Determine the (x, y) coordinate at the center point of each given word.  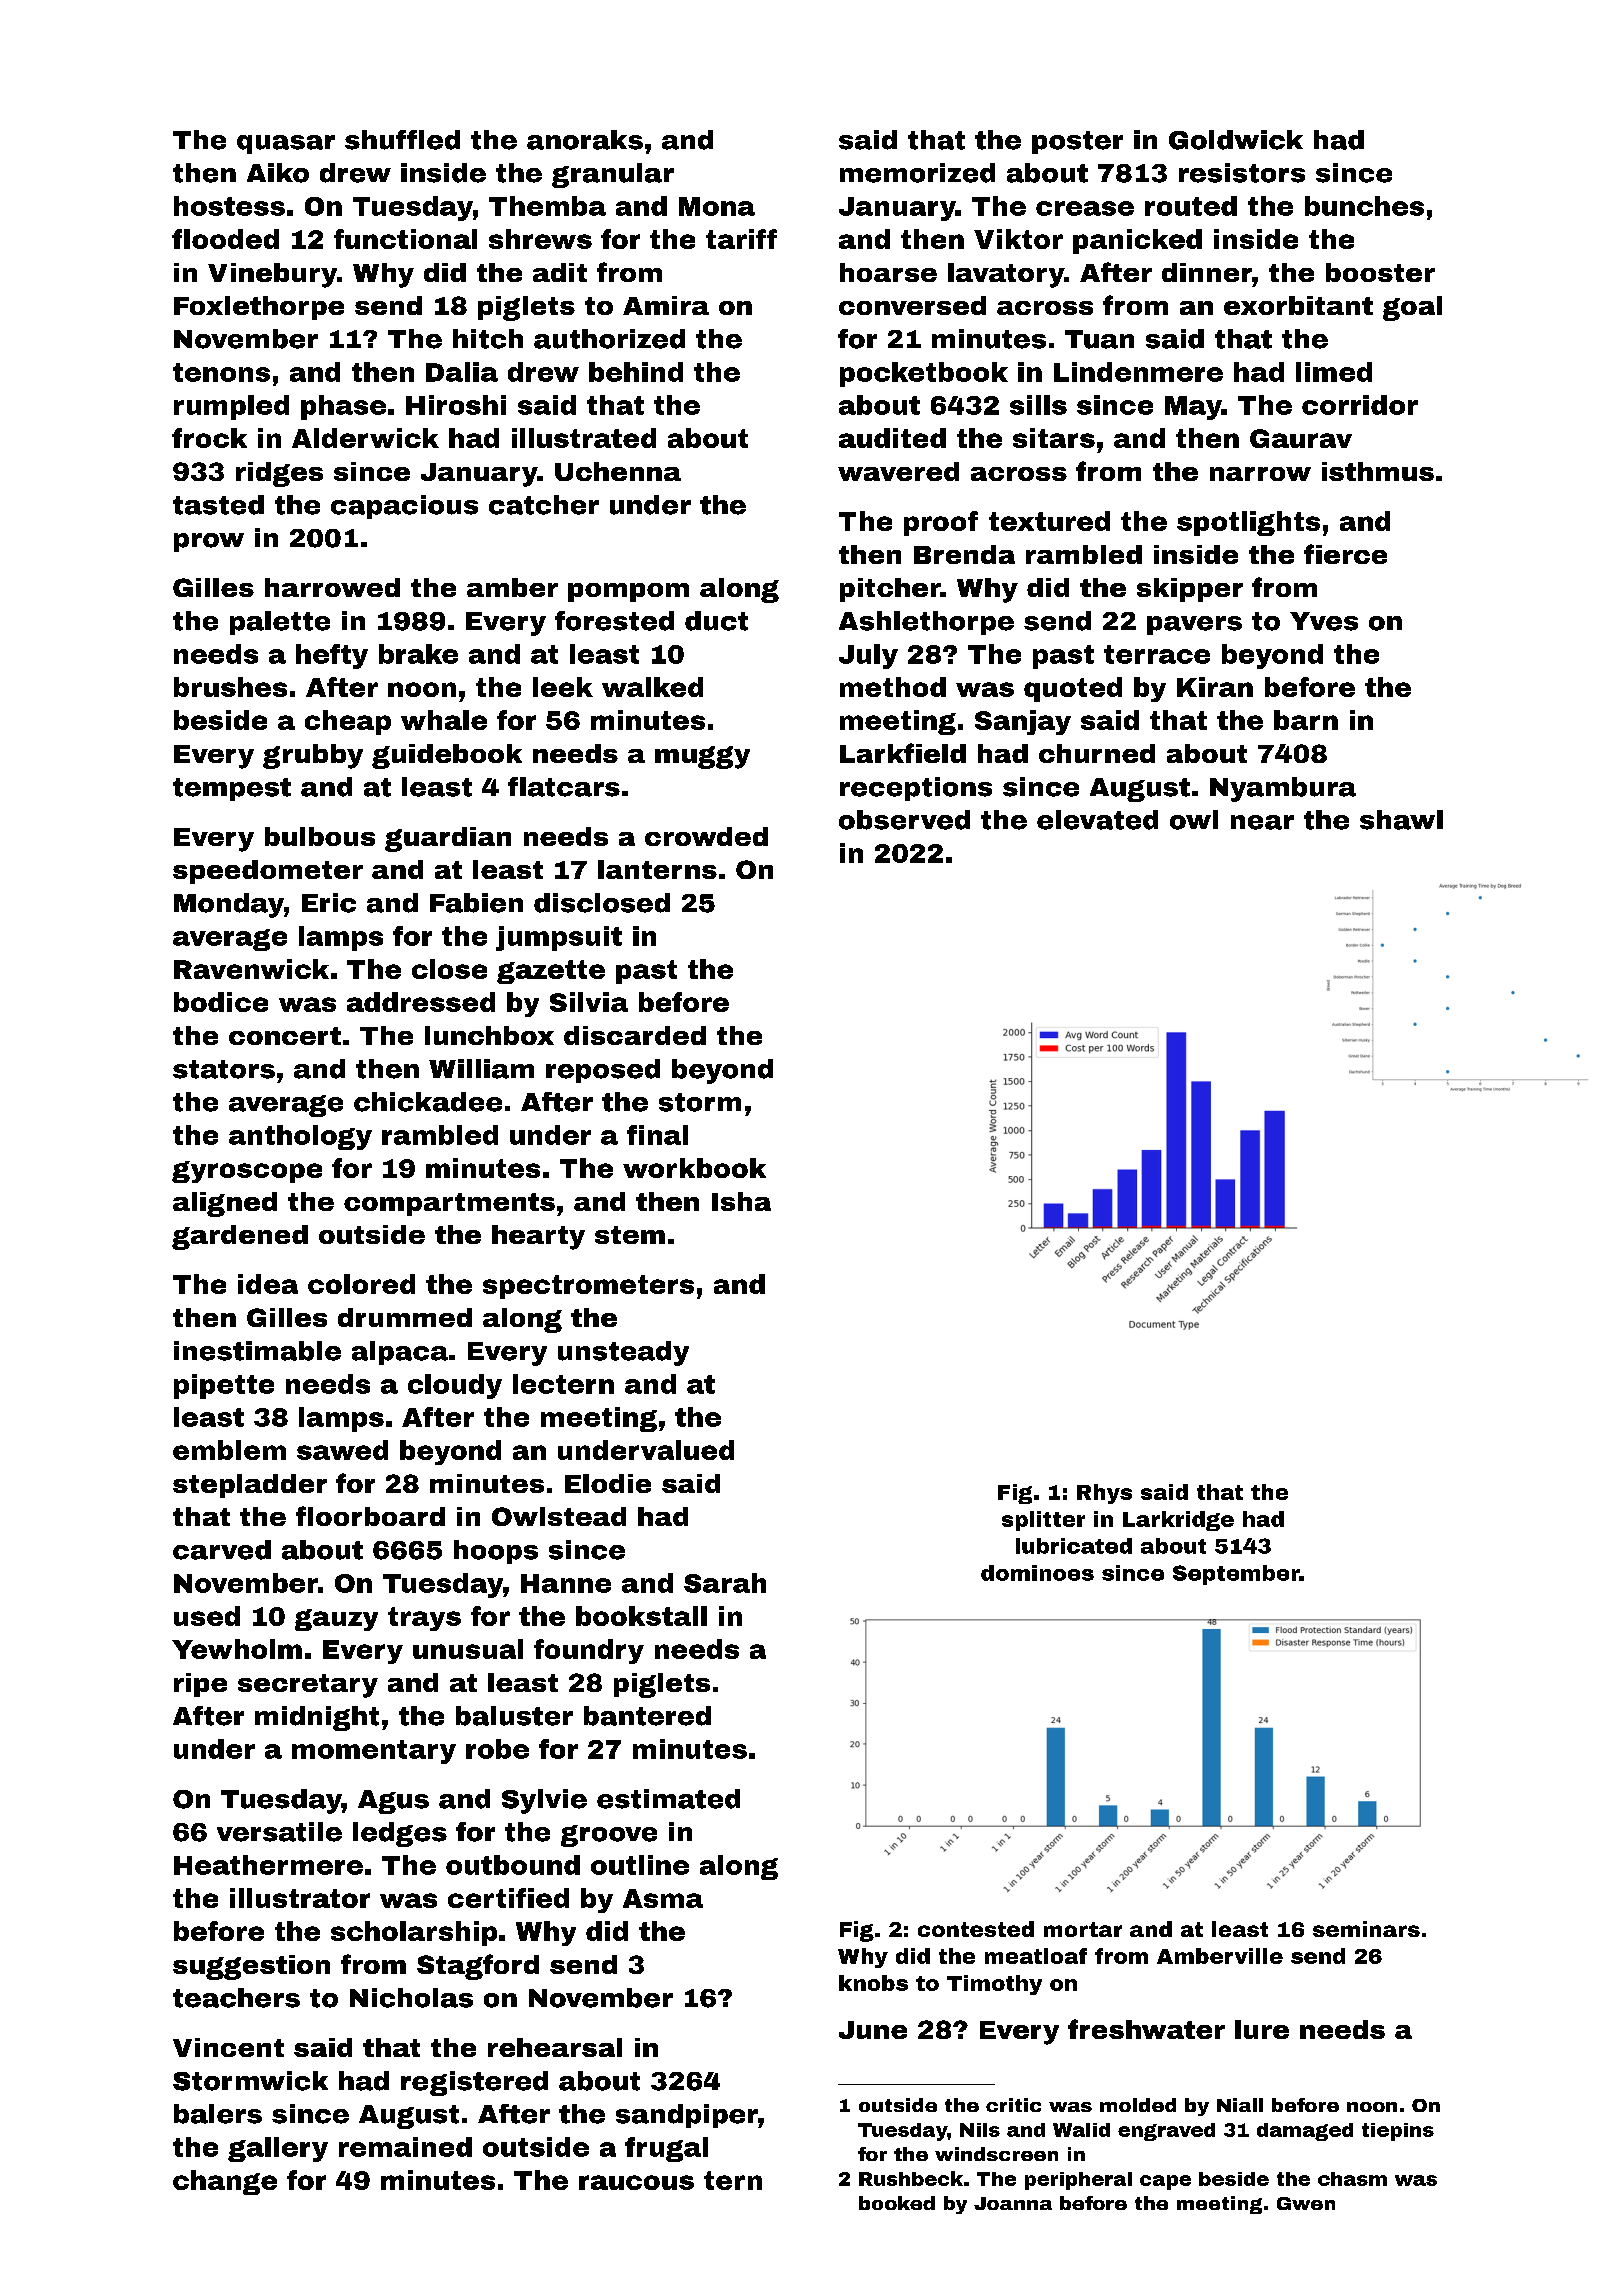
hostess (229, 206)
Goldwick (1236, 140)
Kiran (1215, 687)
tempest (232, 789)
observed (904, 820)
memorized (917, 173)
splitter (1043, 1521)
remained (405, 2147)
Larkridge (1178, 1521)
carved (222, 1550)
